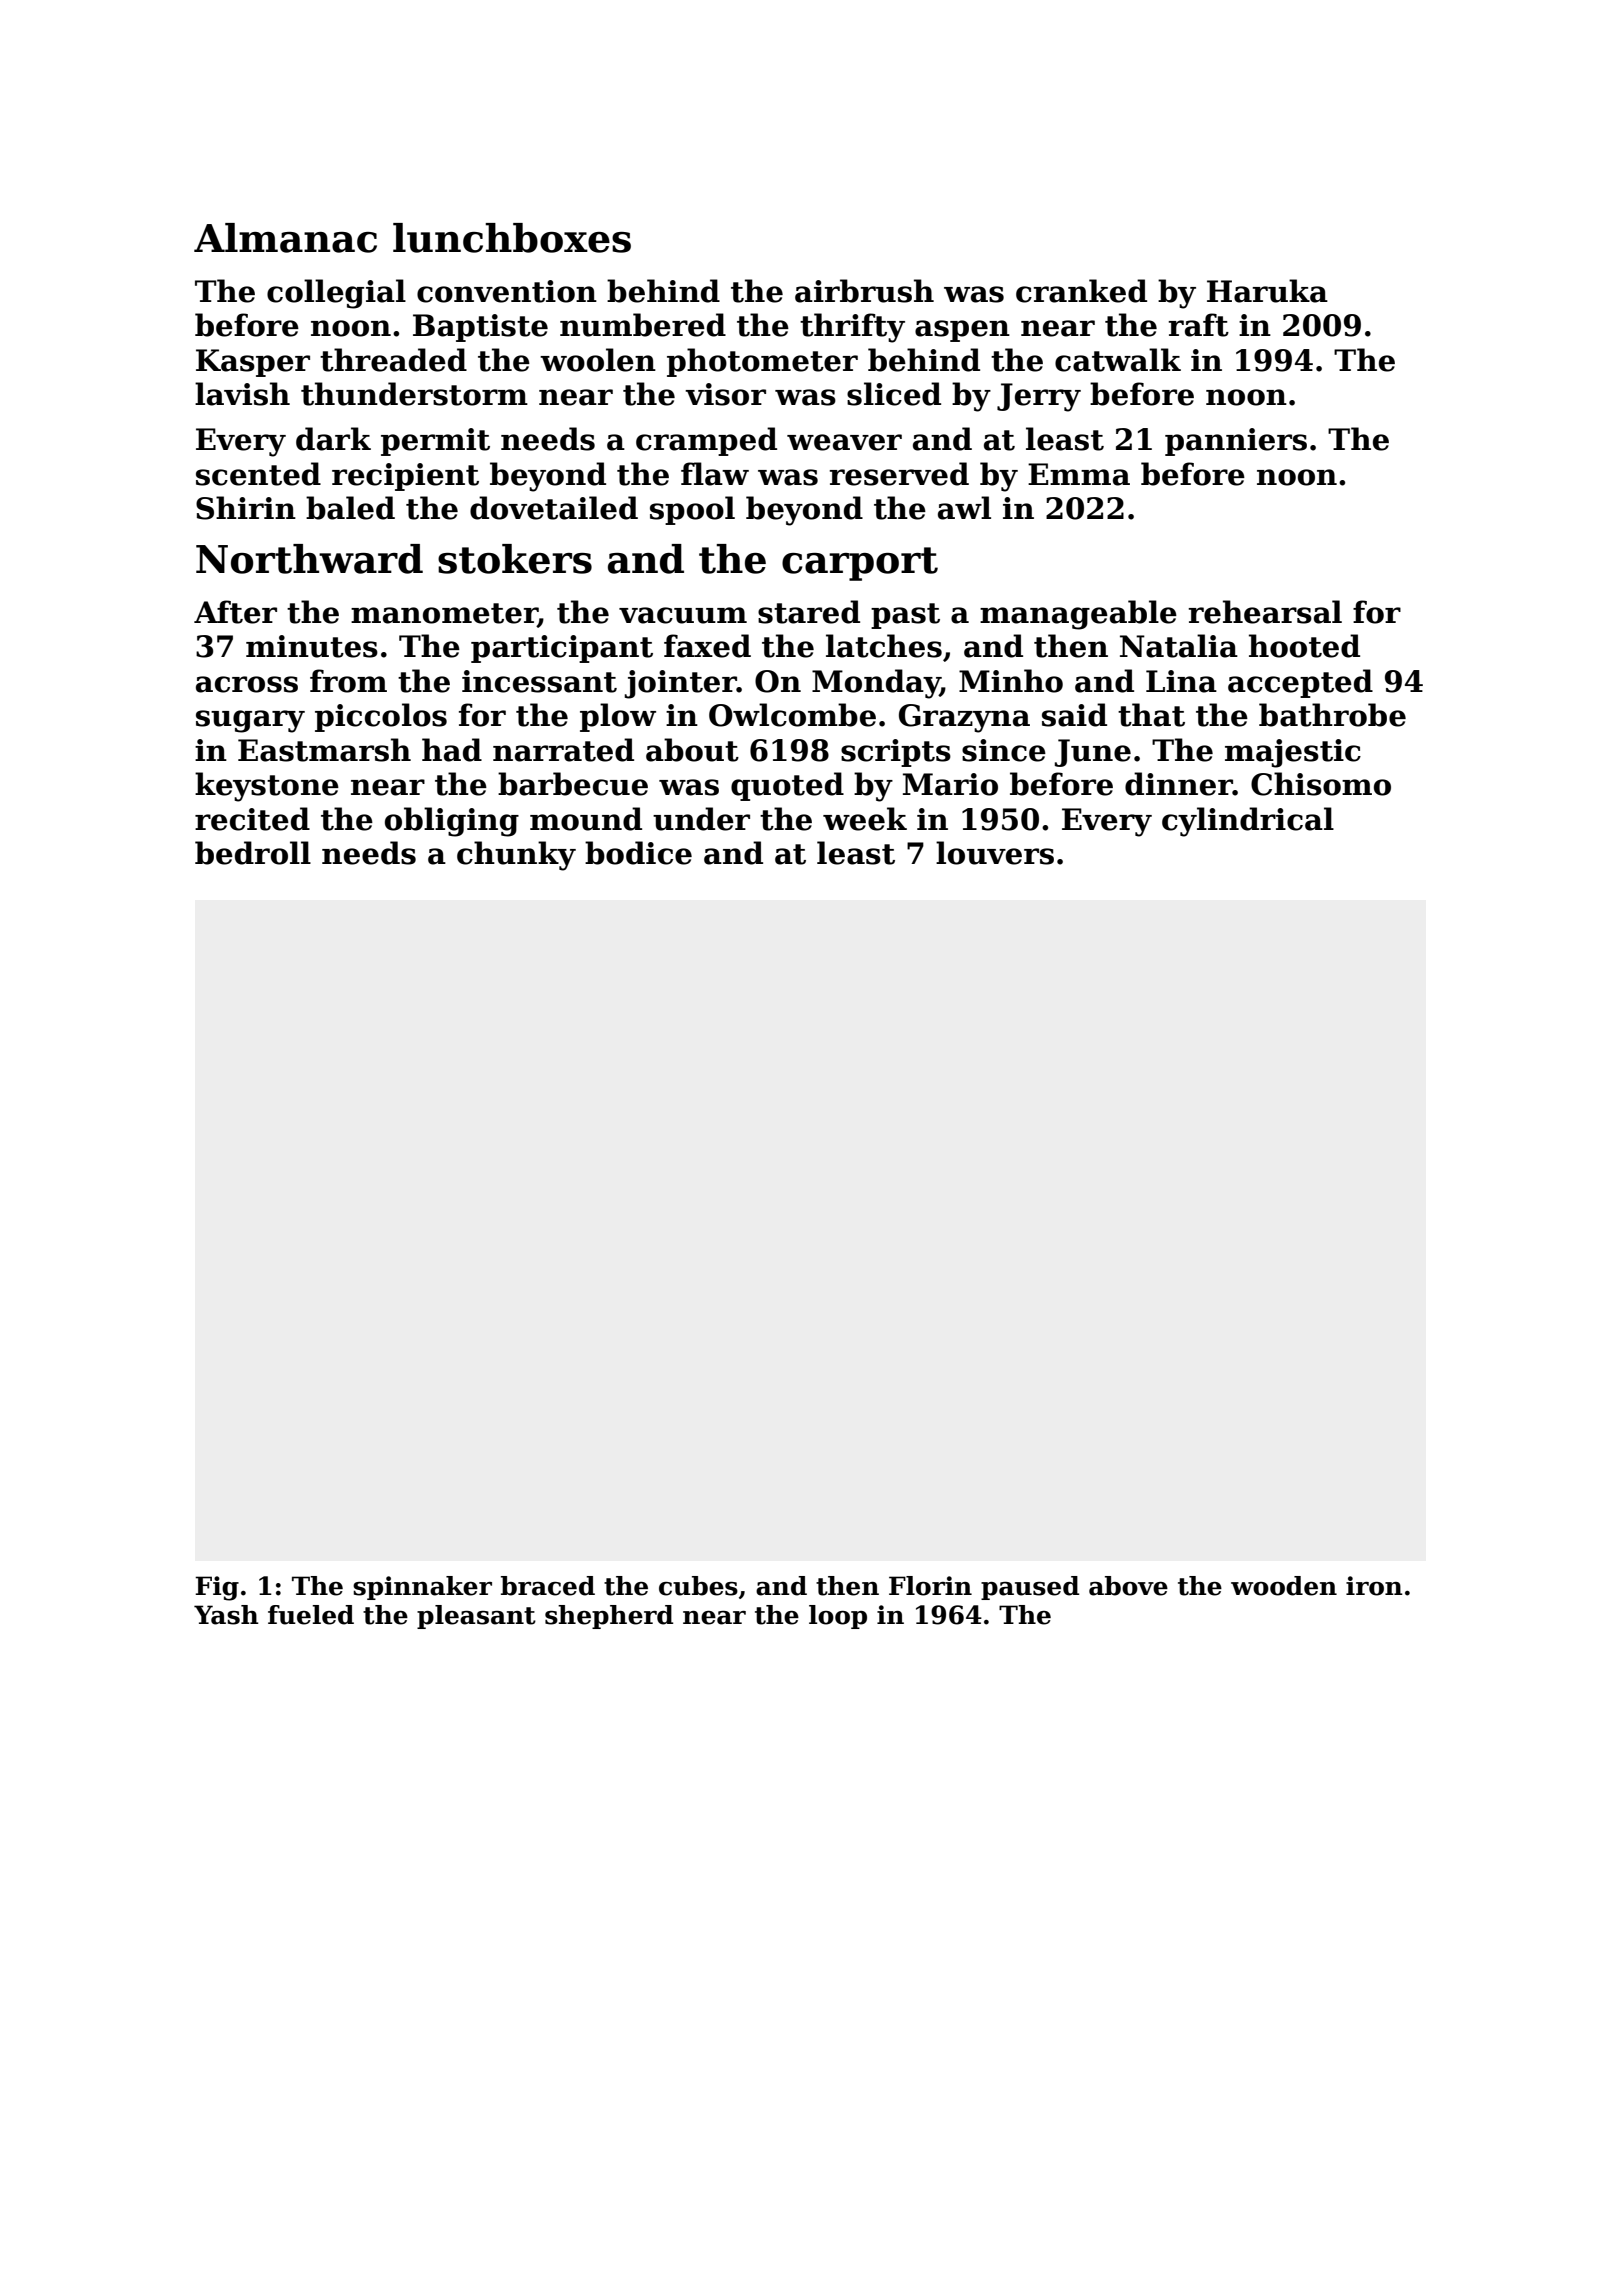 Image resolution: width=1620 pixels, height=2292 pixels. I want to click on panniers, so click(1236, 442).
